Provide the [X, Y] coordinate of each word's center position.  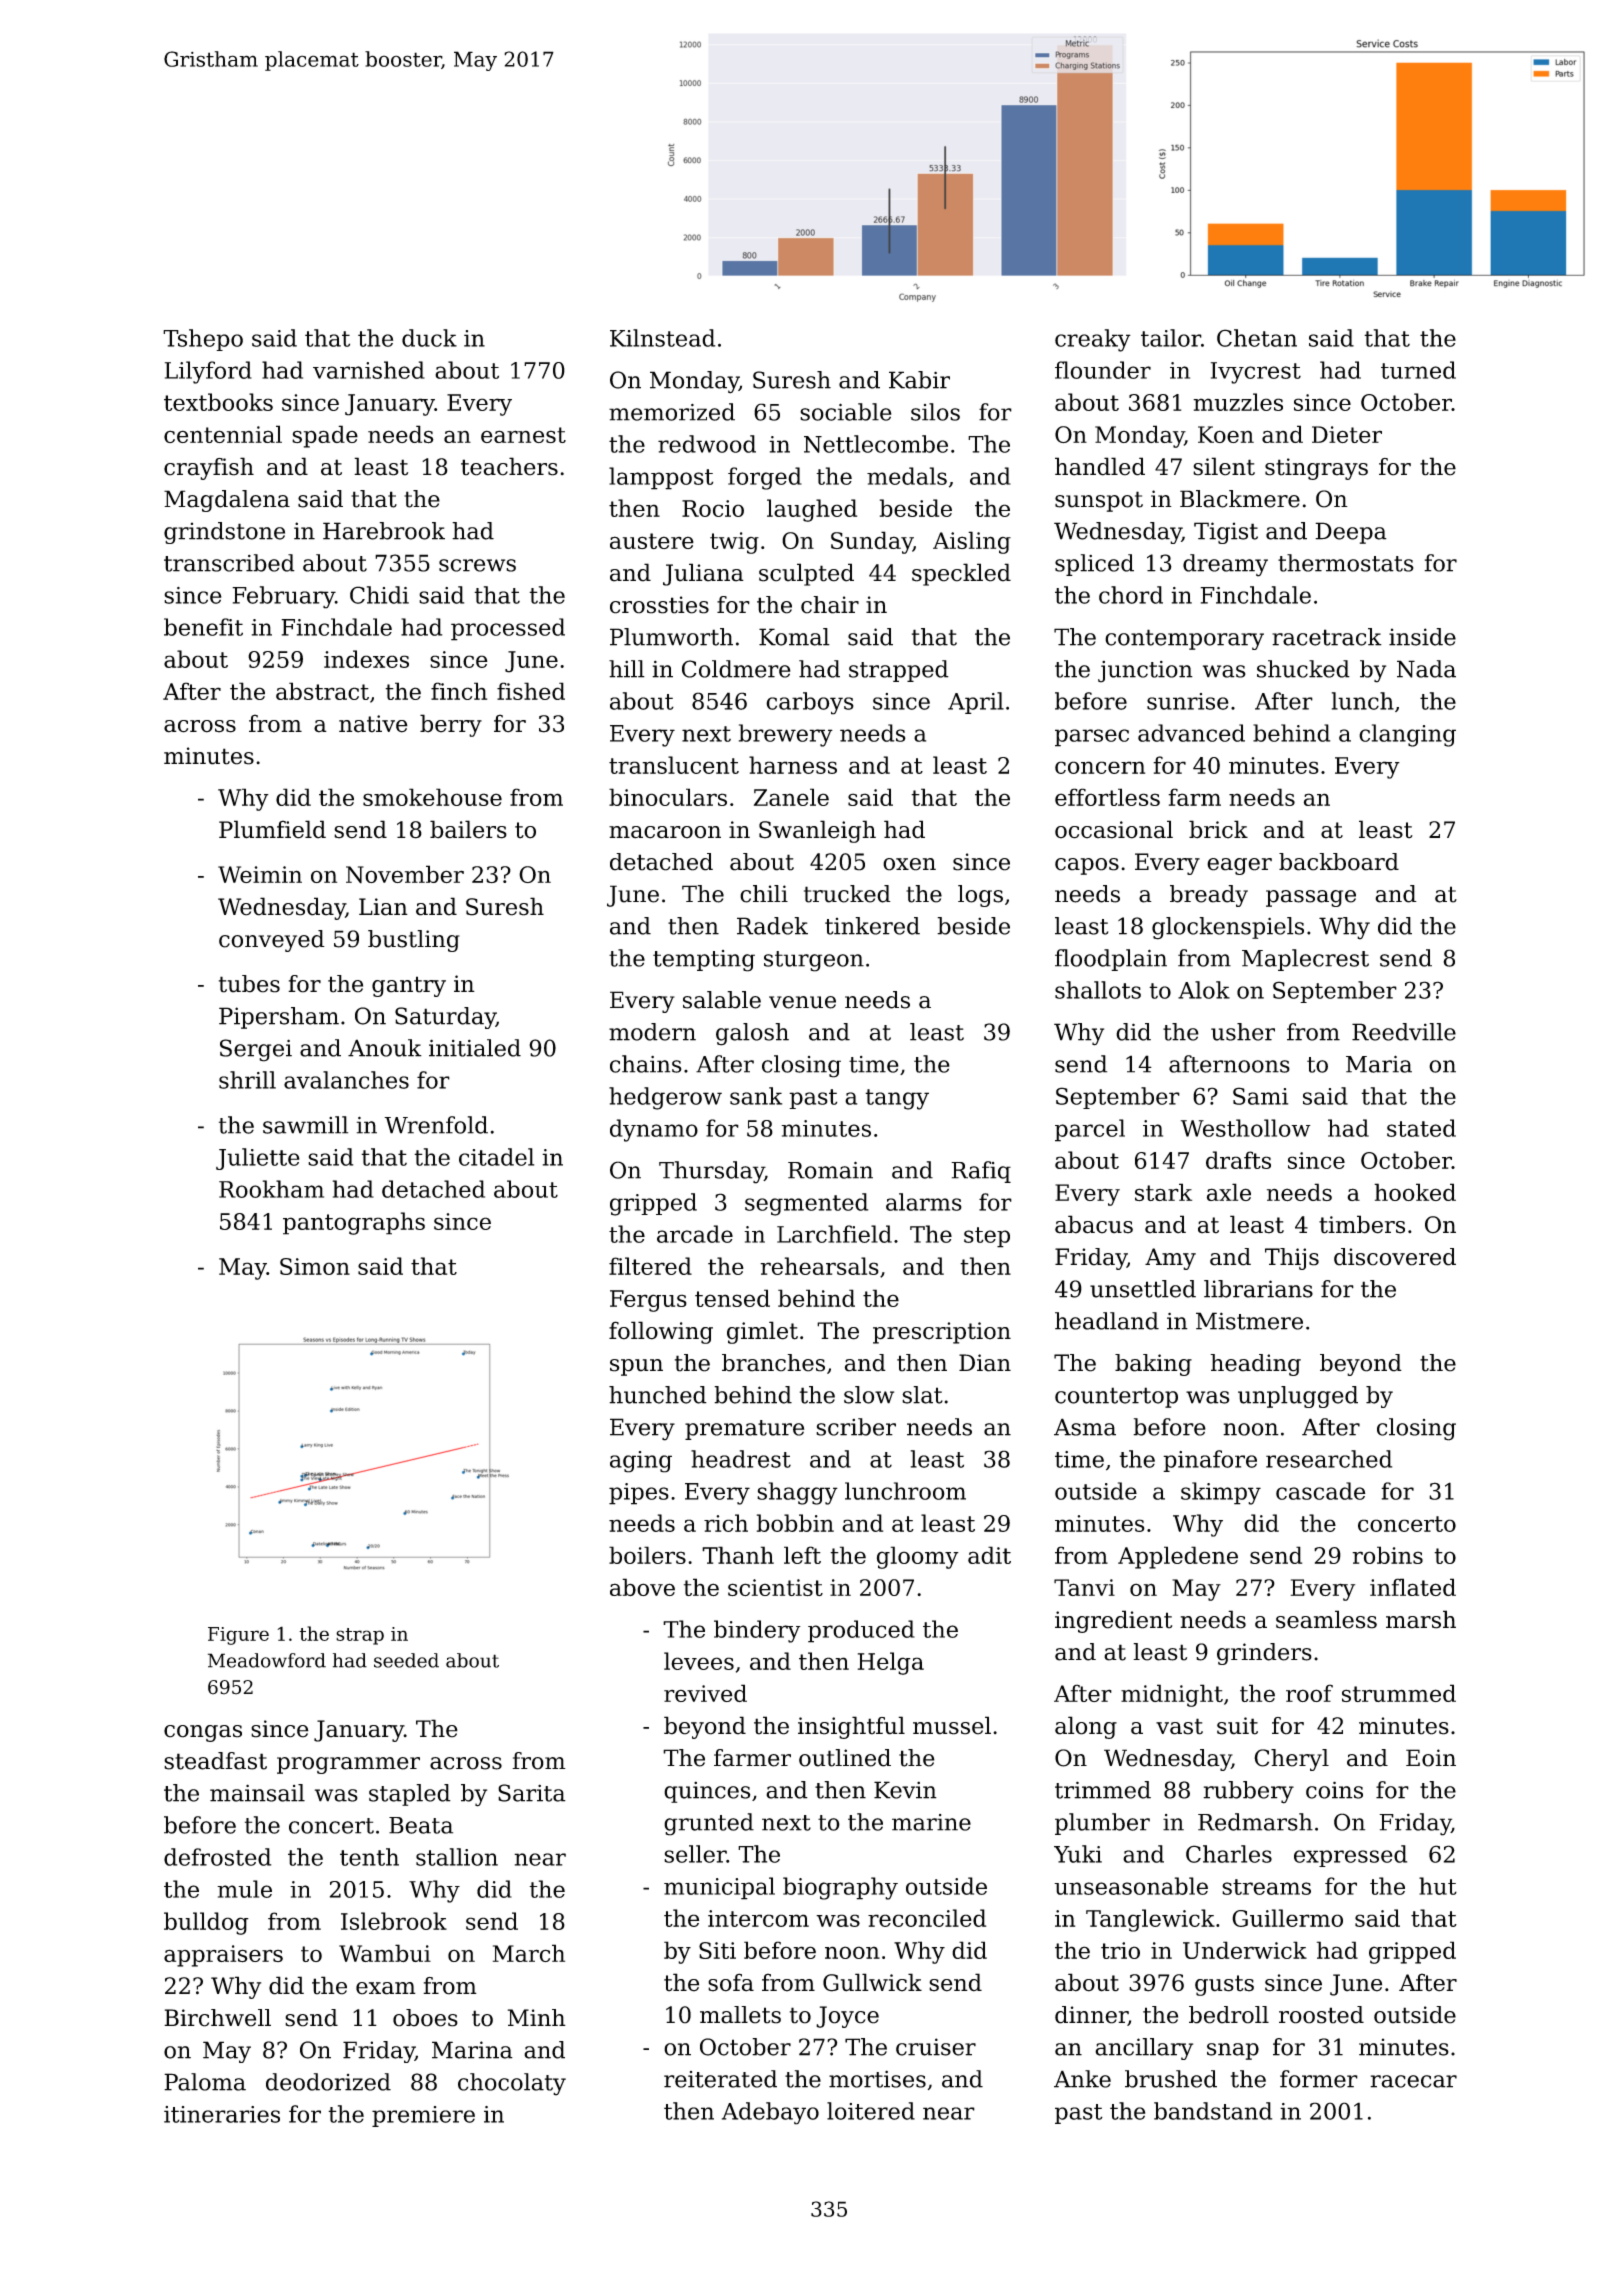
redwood [707, 444]
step [987, 1237]
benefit [203, 627]
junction [1145, 672]
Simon [315, 1266]
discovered [1395, 1257]
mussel [952, 1725]
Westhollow [1246, 1128]
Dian [985, 1363]
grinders [1264, 1654]
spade [325, 436]
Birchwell [217, 2018]
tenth [369, 1857]
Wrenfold [436, 1125]
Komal [794, 637]
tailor [1171, 338]
